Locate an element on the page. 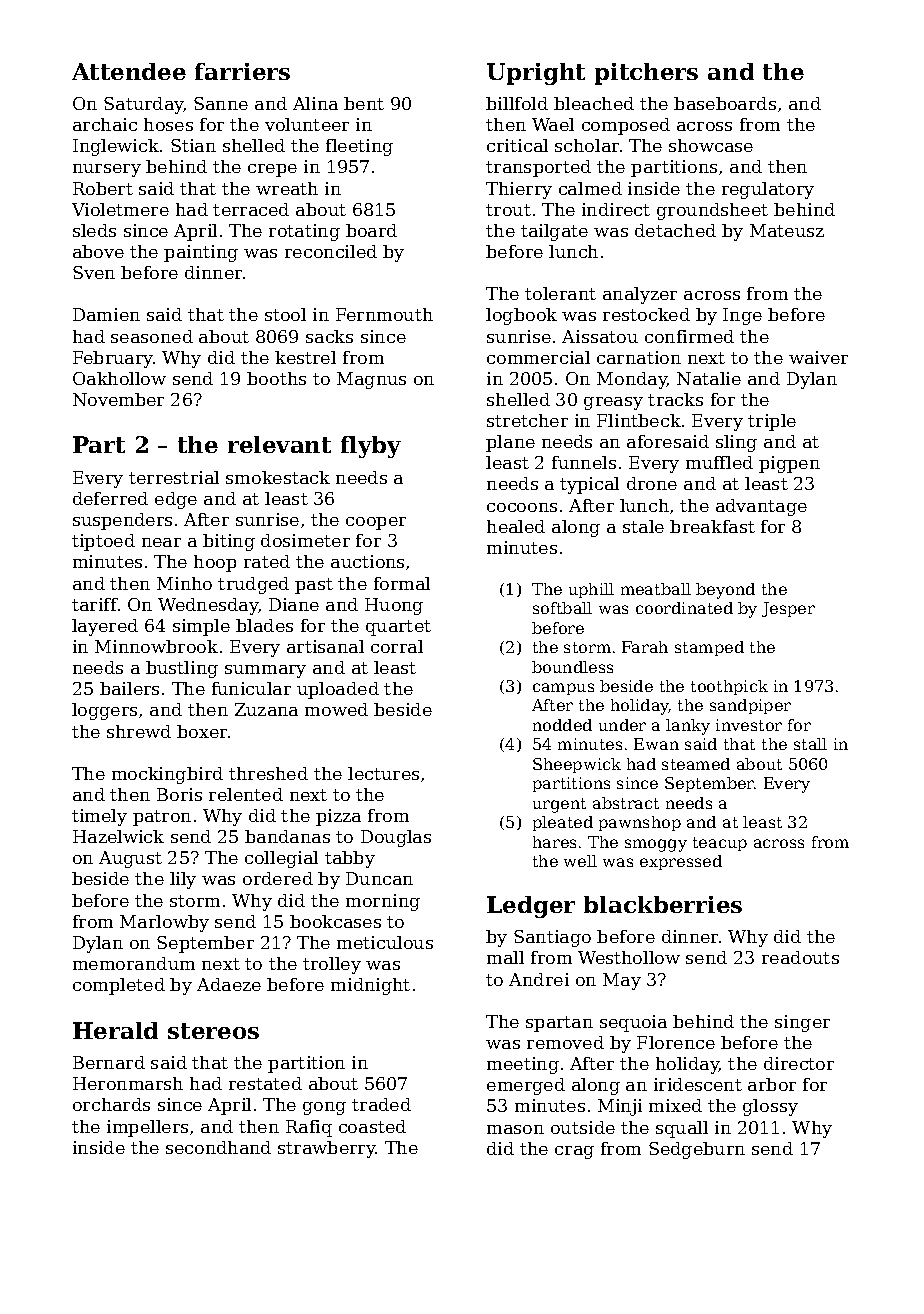  triple is located at coordinates (772, 422).
